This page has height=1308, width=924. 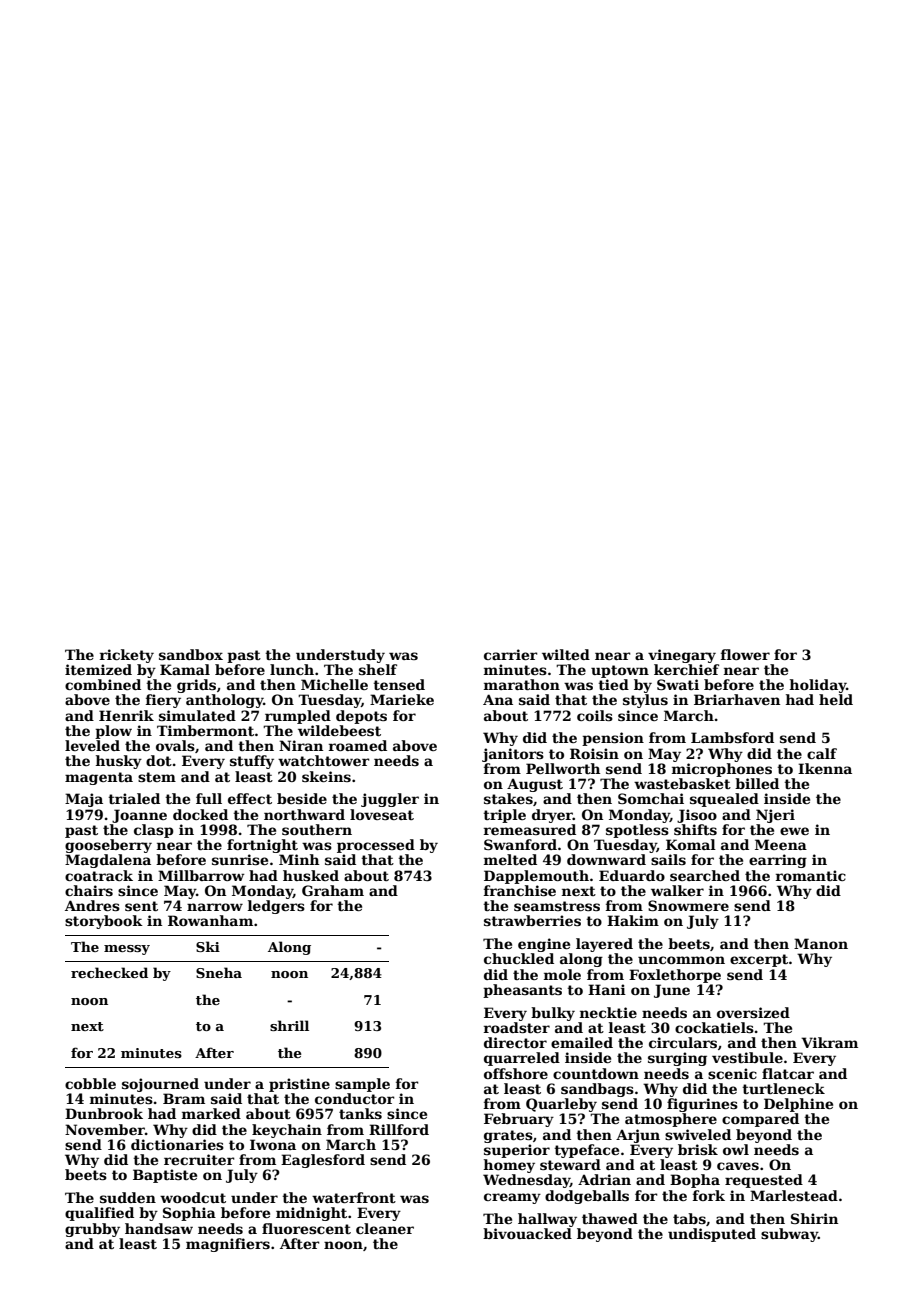 I want to click on itemized, so click(x=98, y=669).
